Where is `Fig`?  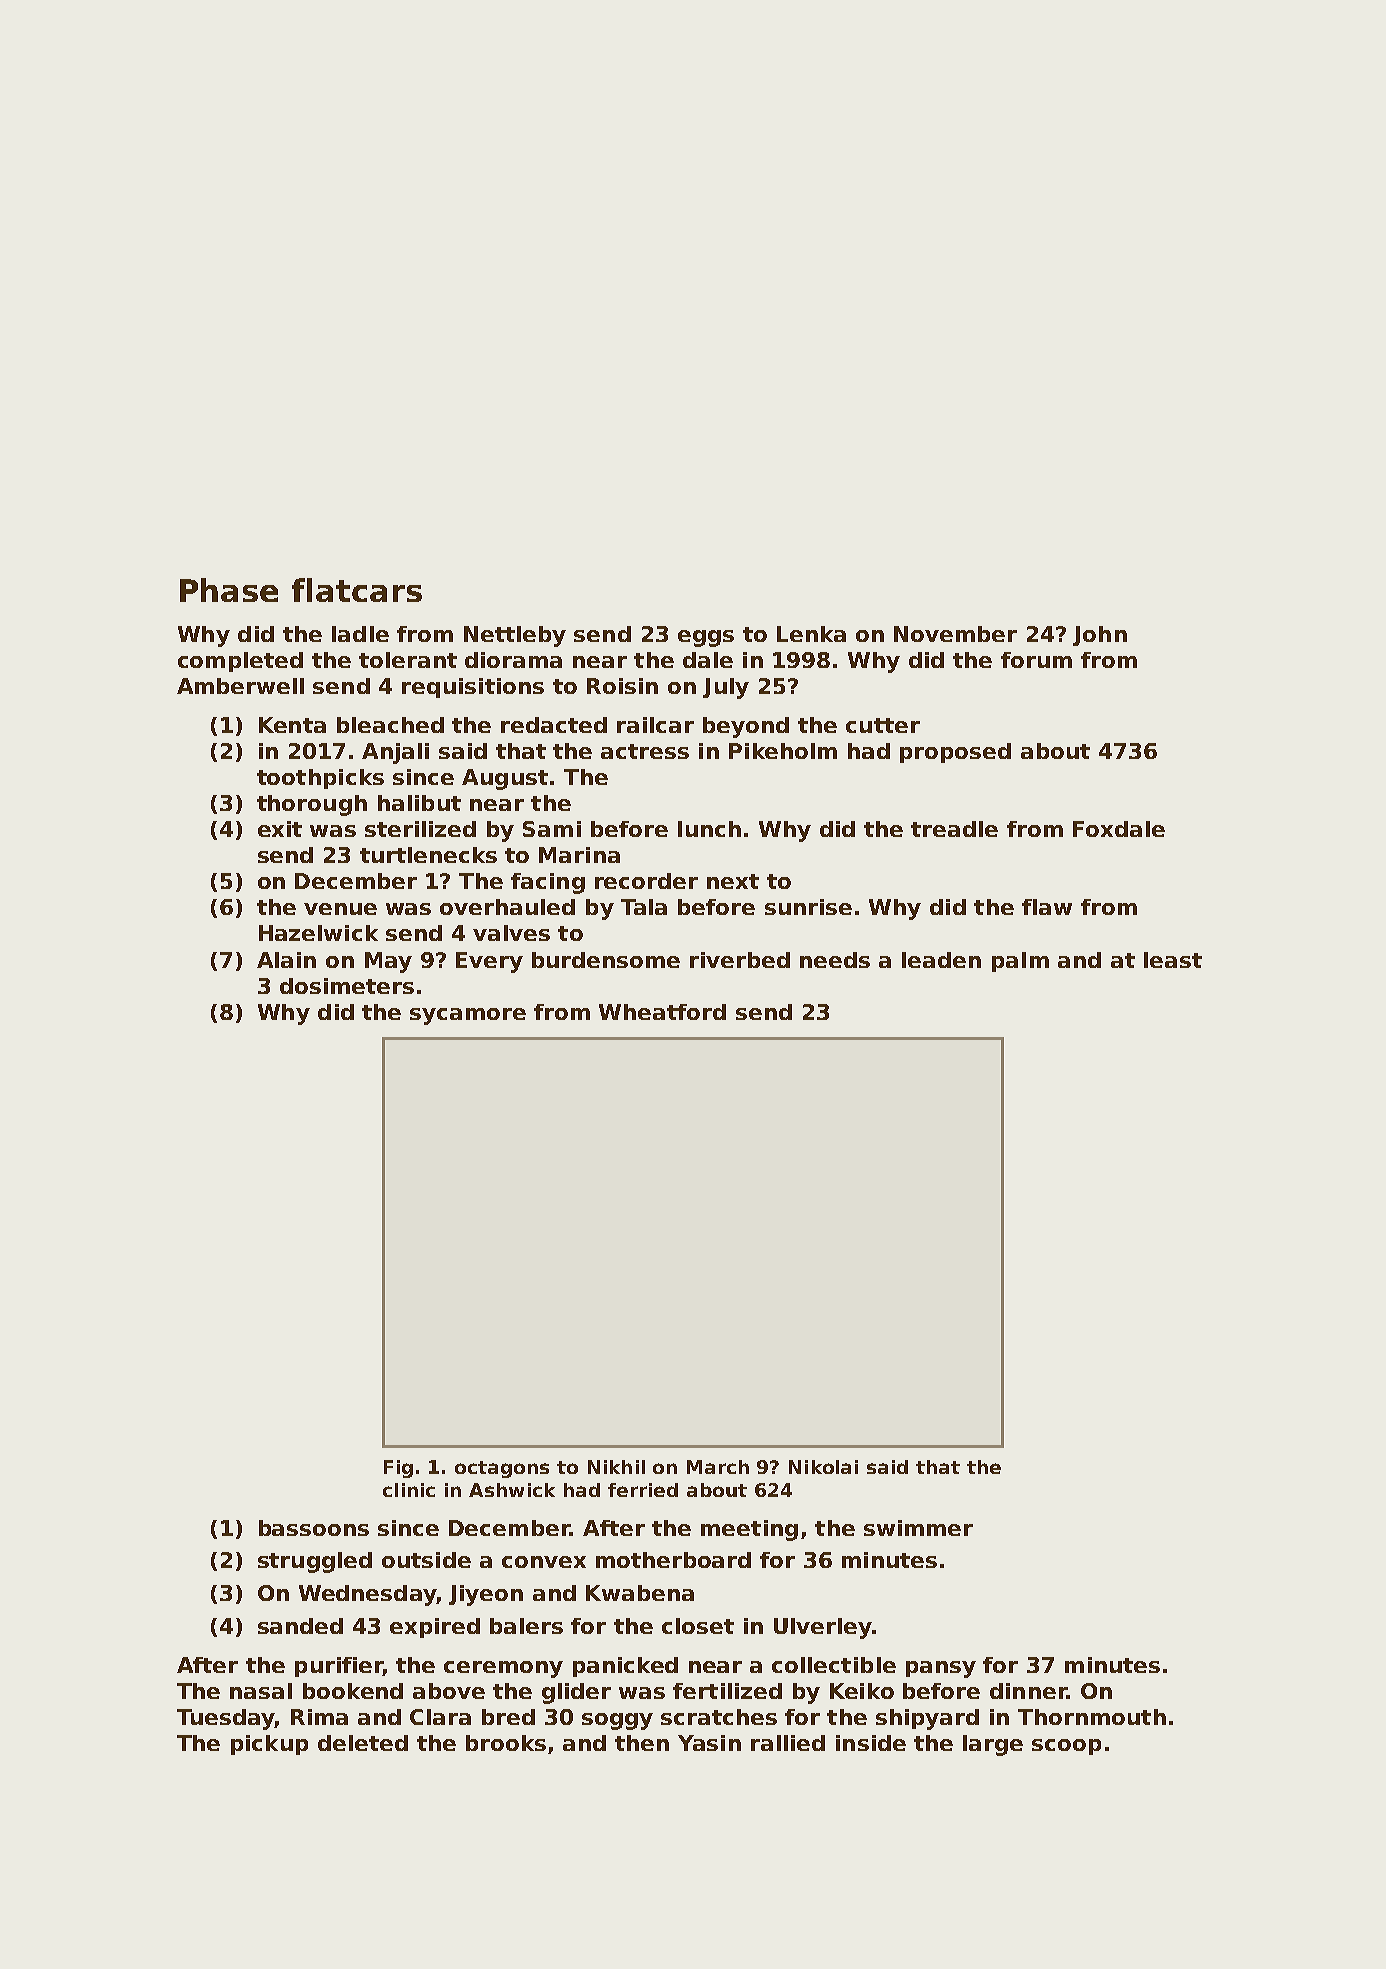
Fig is located at coordinates (398, 1469).
